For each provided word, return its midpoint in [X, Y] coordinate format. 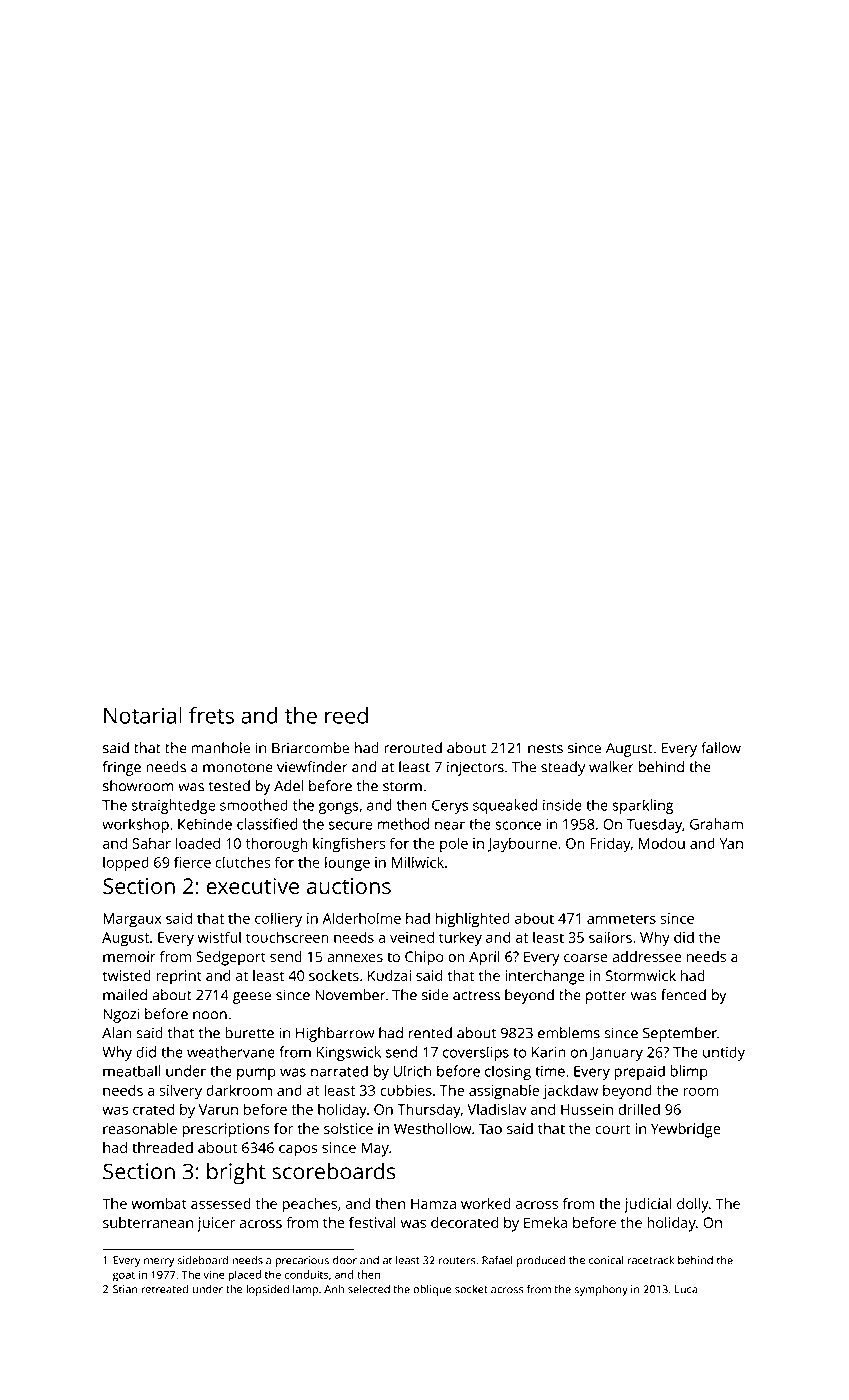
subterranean [148, 1222]
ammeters [621, 919]
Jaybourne [522, 845]
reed [346, 715]
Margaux [132, 920]
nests [545, 749]
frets [211, 715]
